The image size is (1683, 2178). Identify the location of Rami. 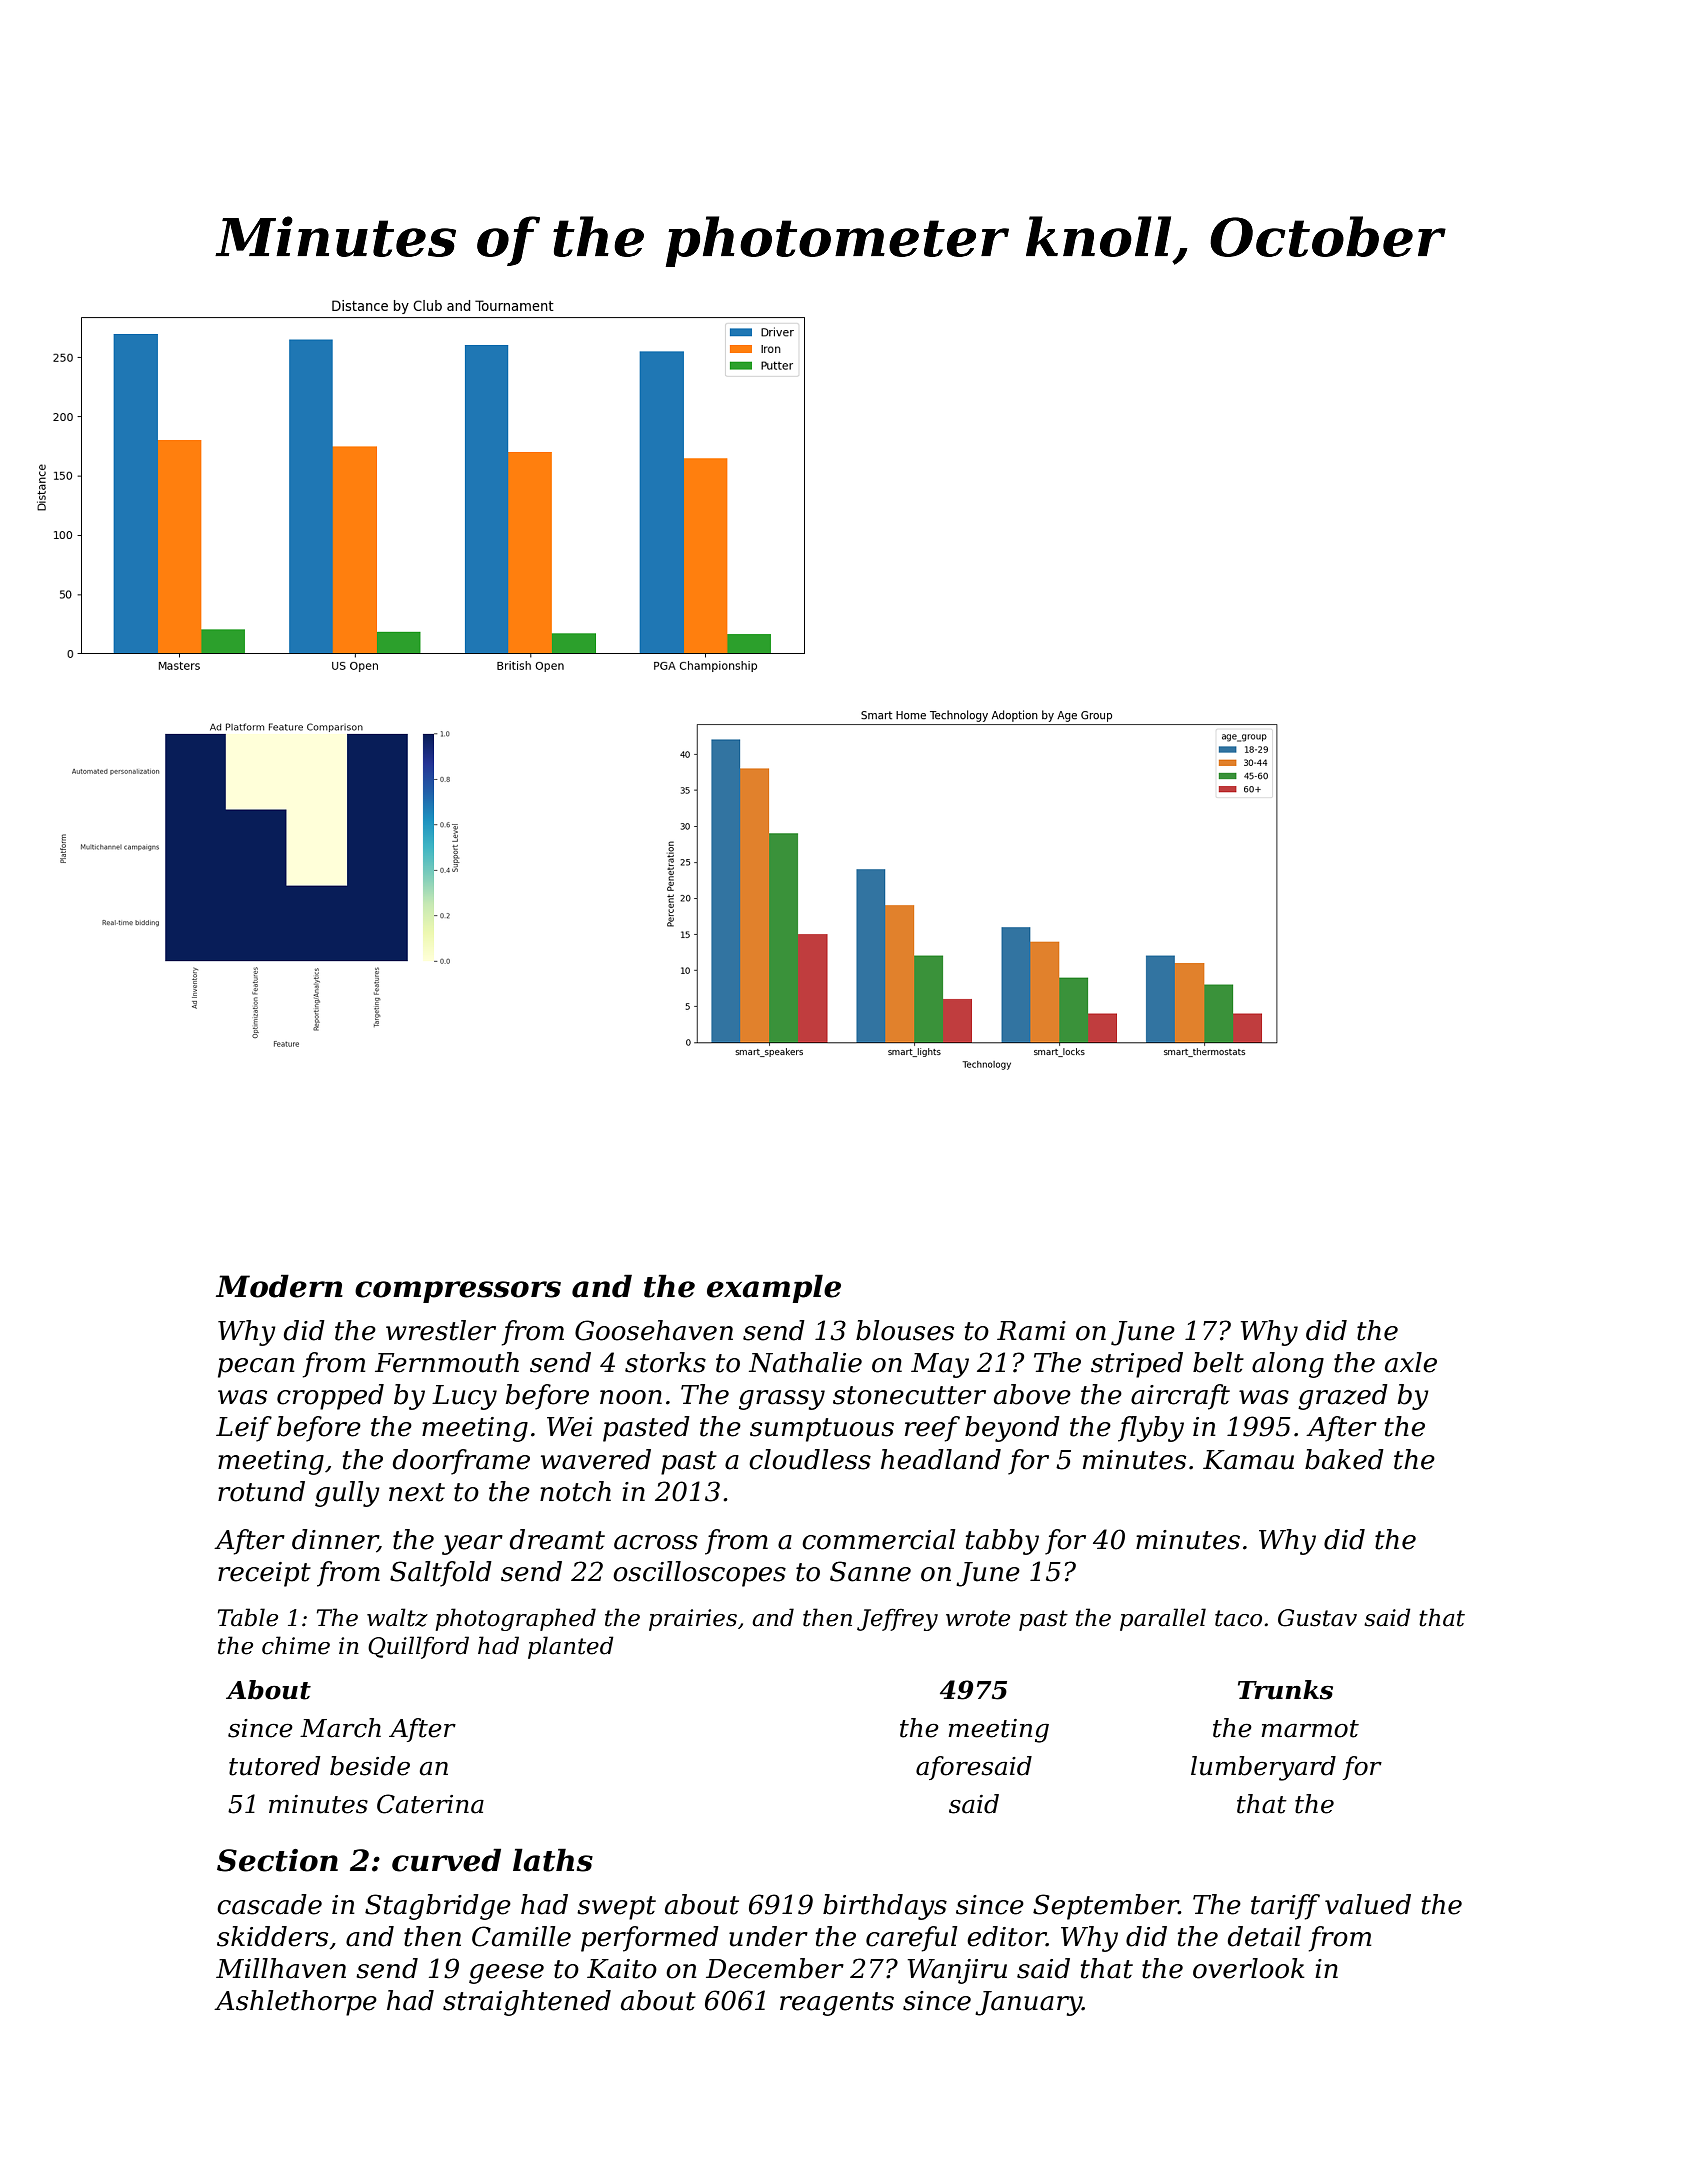
(1031, 1331).
